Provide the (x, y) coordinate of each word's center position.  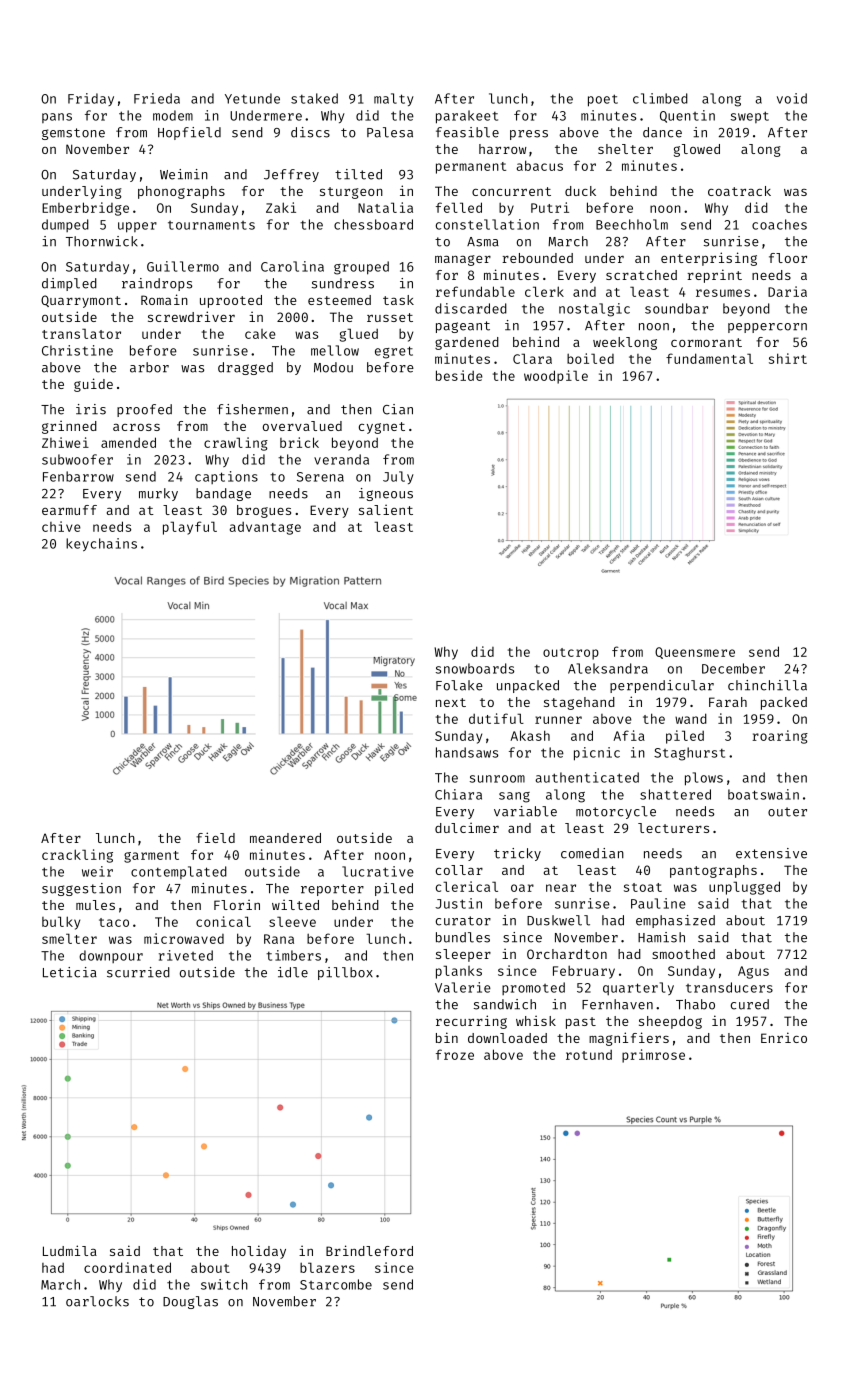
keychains (101, 545)
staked (314, 98)
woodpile (556, 377)
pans (57, 118)
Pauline (658, 903)
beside (459, 375)
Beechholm (632, 224)
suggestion (81, 889)
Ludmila (70, 1250)
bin (447, 1037)
